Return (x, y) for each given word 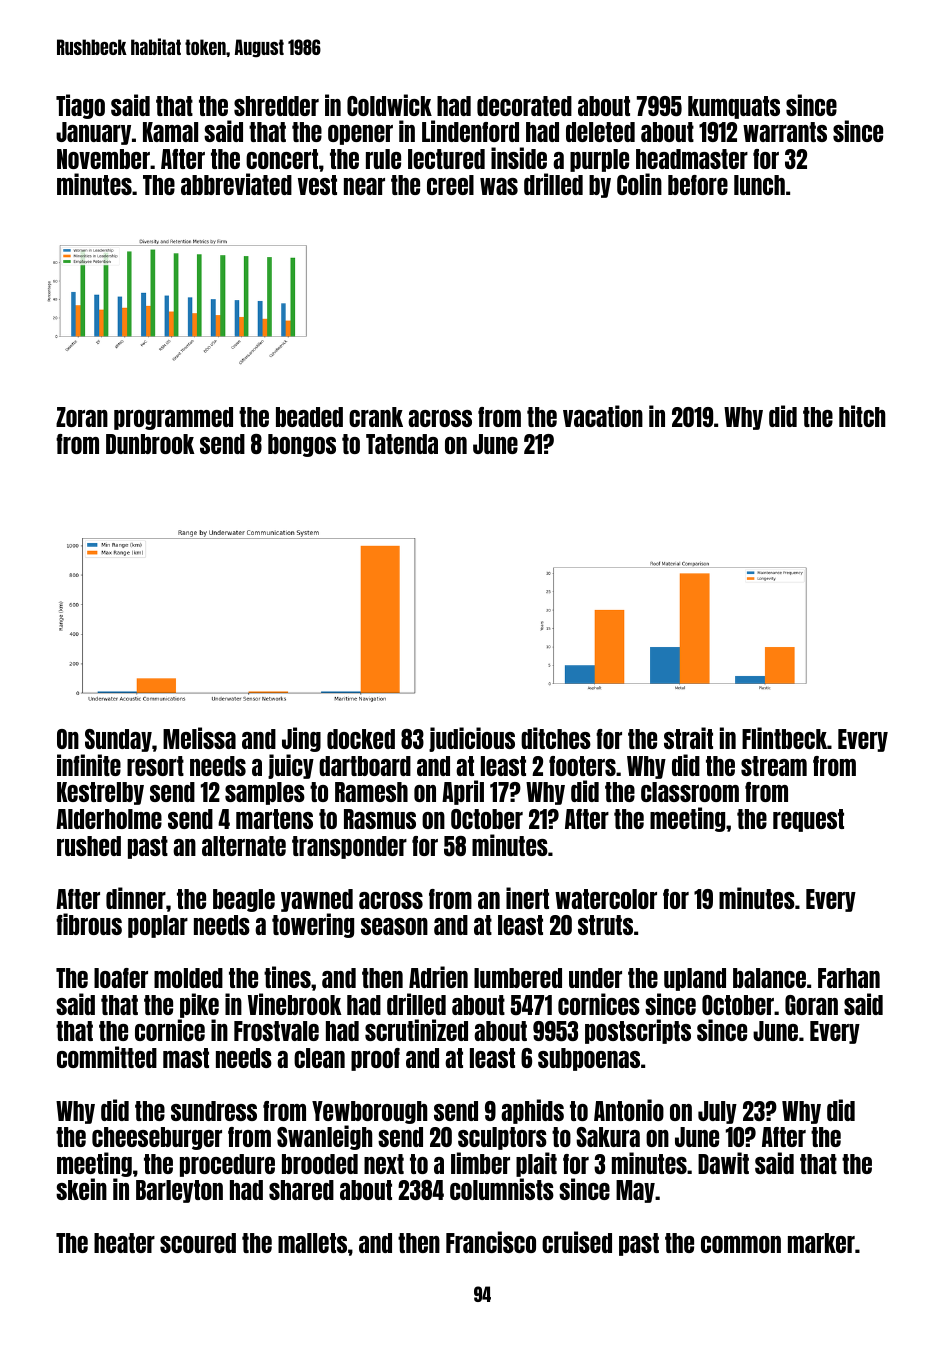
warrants (785, 132)
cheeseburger (157, 1138)
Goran (811, 1005)
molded (188, 978)
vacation (603, 416)
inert (527, 898)
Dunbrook (150, 444)
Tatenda (402, 444)
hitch (862, 416)
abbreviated (236, 184)
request (808, 820)
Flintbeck (784, 738)
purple (599, 160)
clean (319, 1058)
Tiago (80, 106)
